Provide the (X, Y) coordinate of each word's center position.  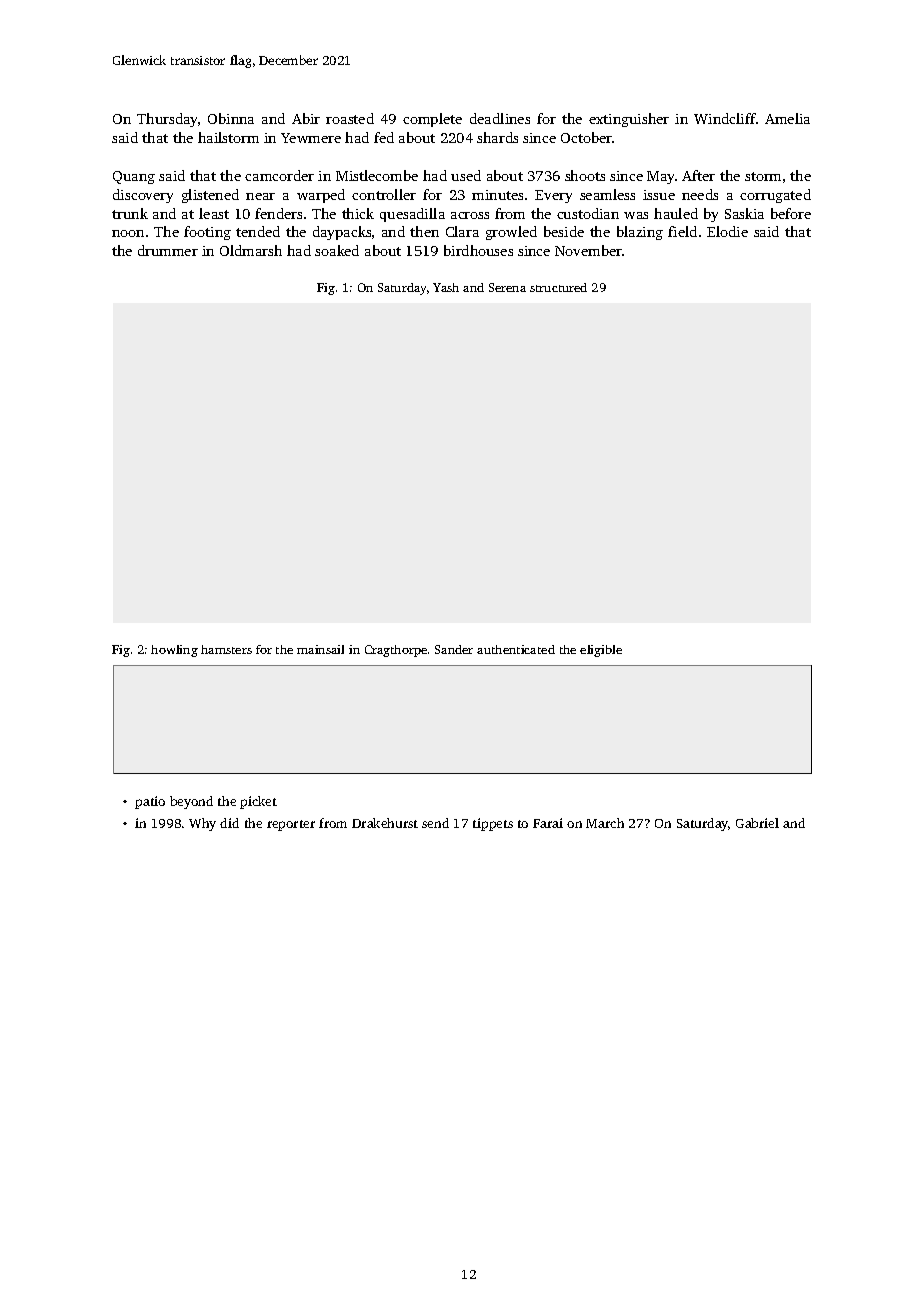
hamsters (226, 649)
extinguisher (629, 120)
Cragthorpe (396, 651)
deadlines (500, 118)
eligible (601, 651)
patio (150, 802)
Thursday (167, 120)
